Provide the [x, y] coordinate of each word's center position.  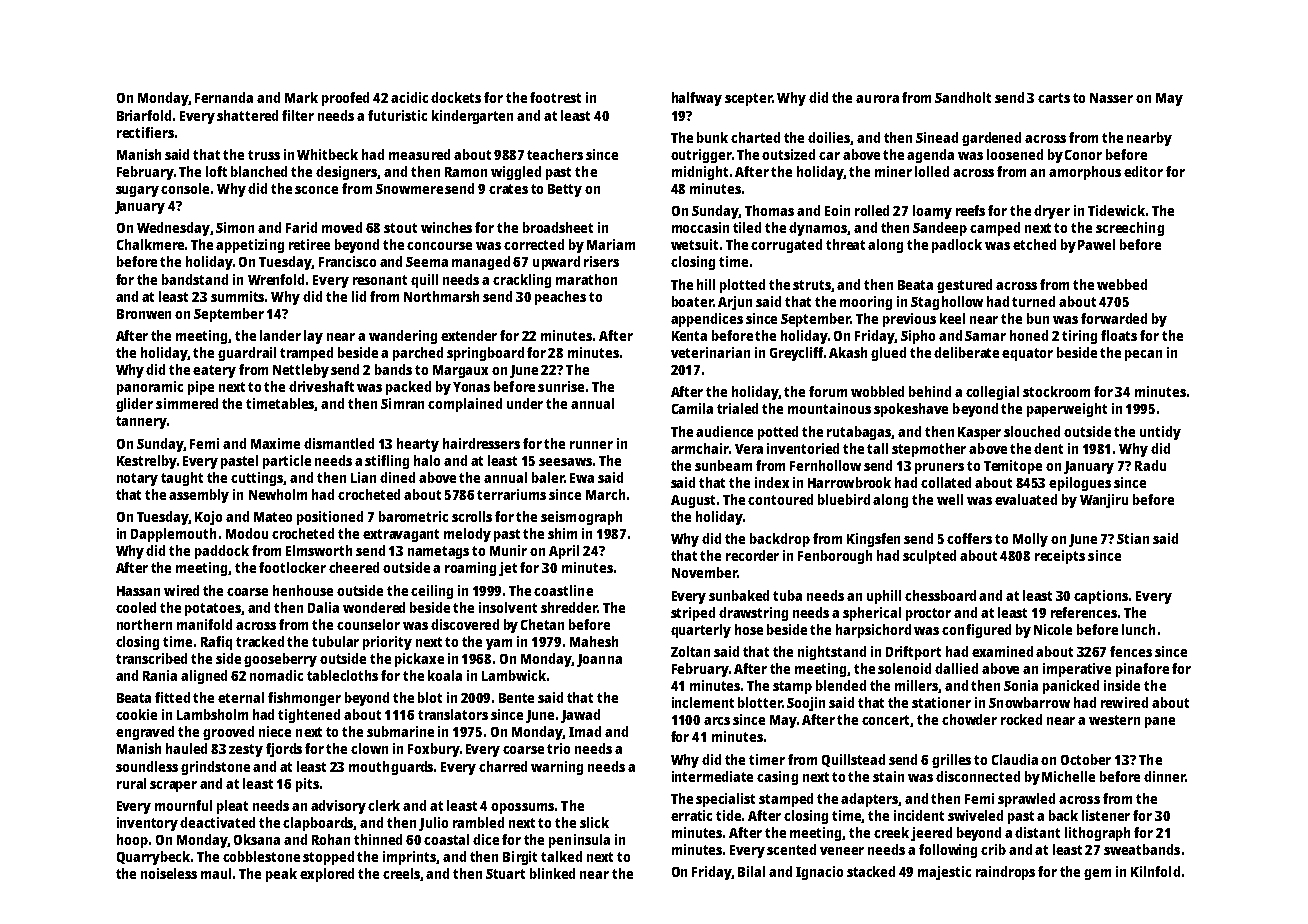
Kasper [979, 433]
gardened [991, 139]
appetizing [250, 246]
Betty [565, 190]
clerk [384, 805]
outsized [788, 154]
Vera [749, 449]
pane [1160, 722]
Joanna [599, 660]
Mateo [273, 517]
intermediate [712, 776]
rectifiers [145, 132]
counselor [368, 624]
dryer [1052, 212]
